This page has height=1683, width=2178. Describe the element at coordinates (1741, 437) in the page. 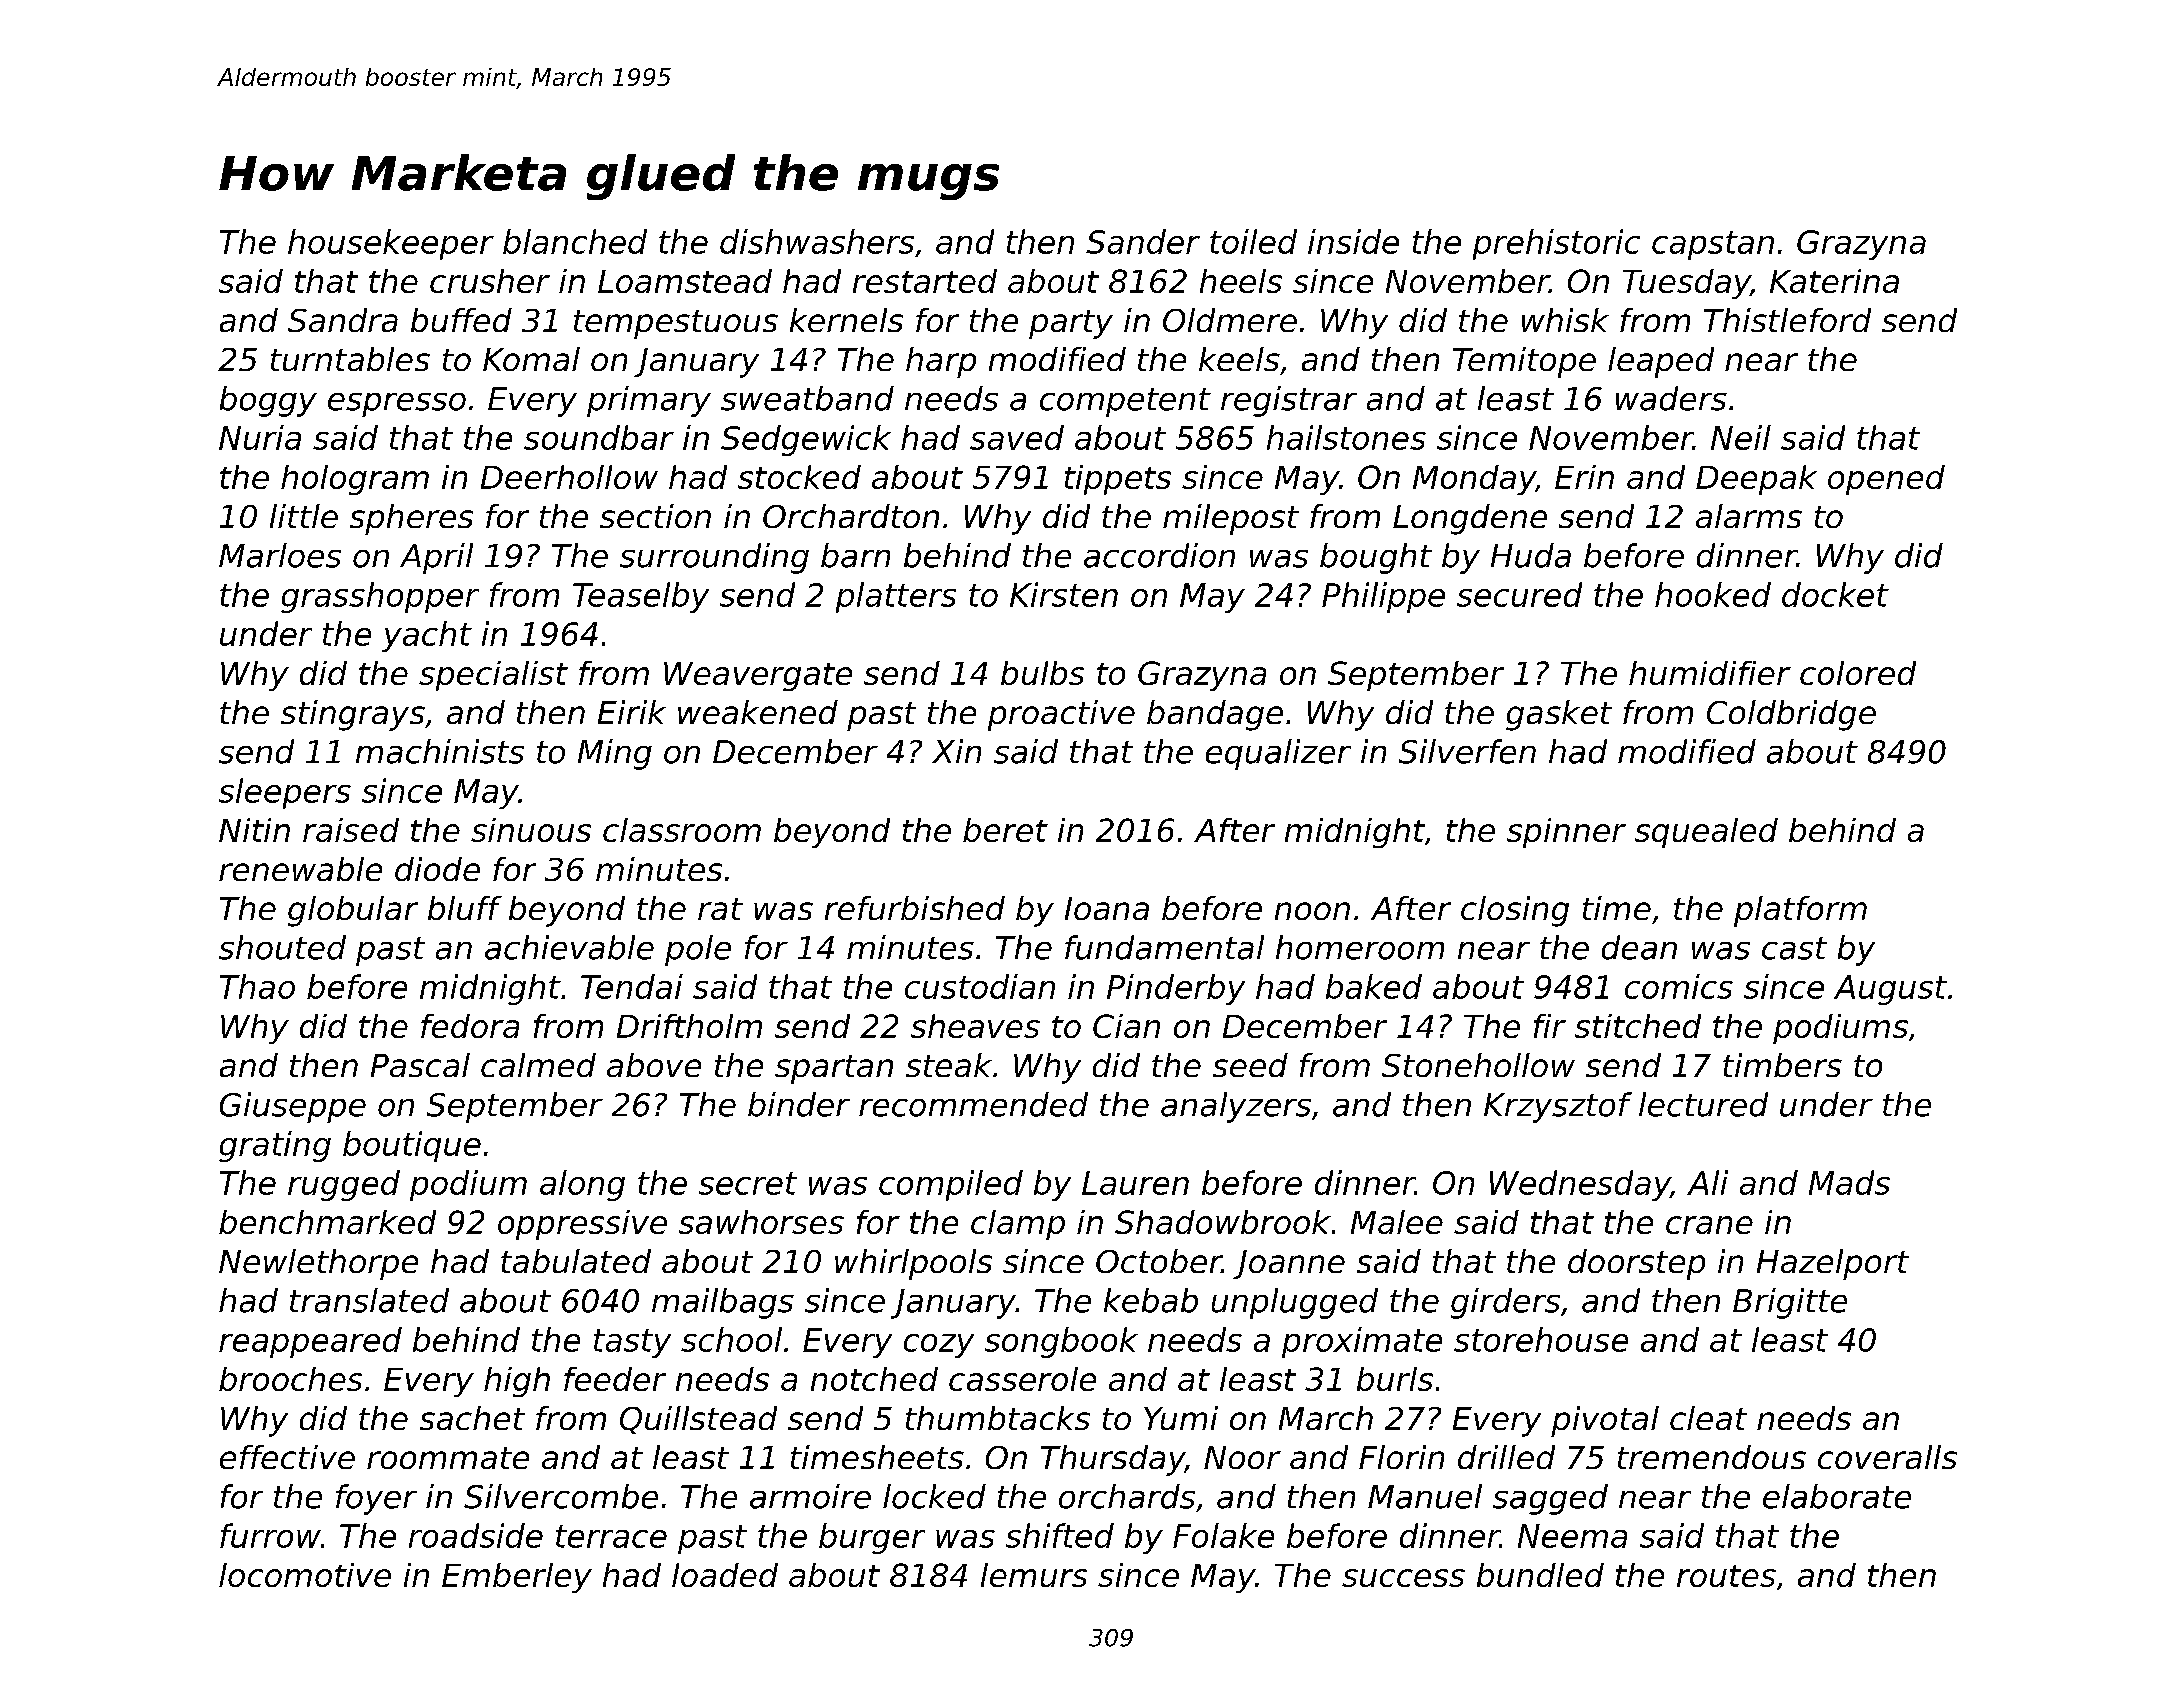

I see `Neil` at that location.
